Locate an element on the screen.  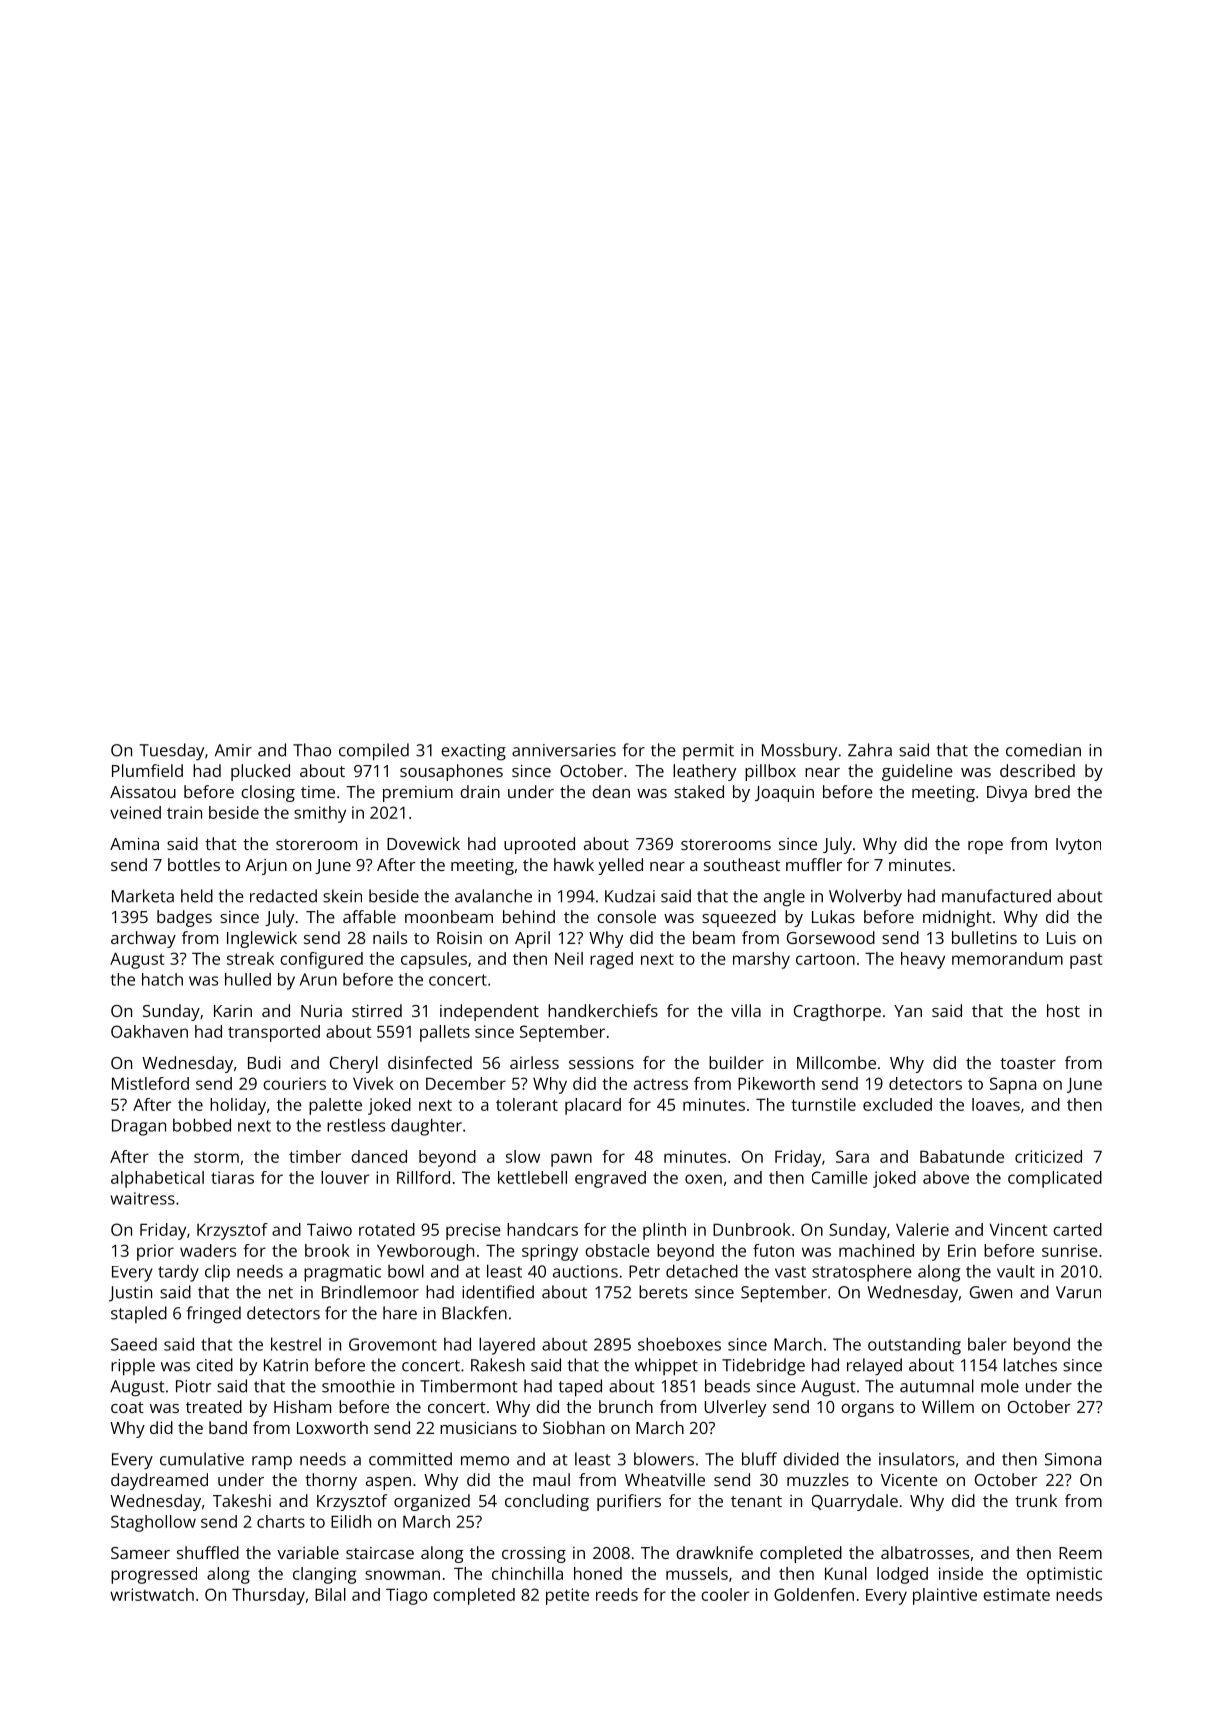
Zahra is located at coordinates (870, 750).
